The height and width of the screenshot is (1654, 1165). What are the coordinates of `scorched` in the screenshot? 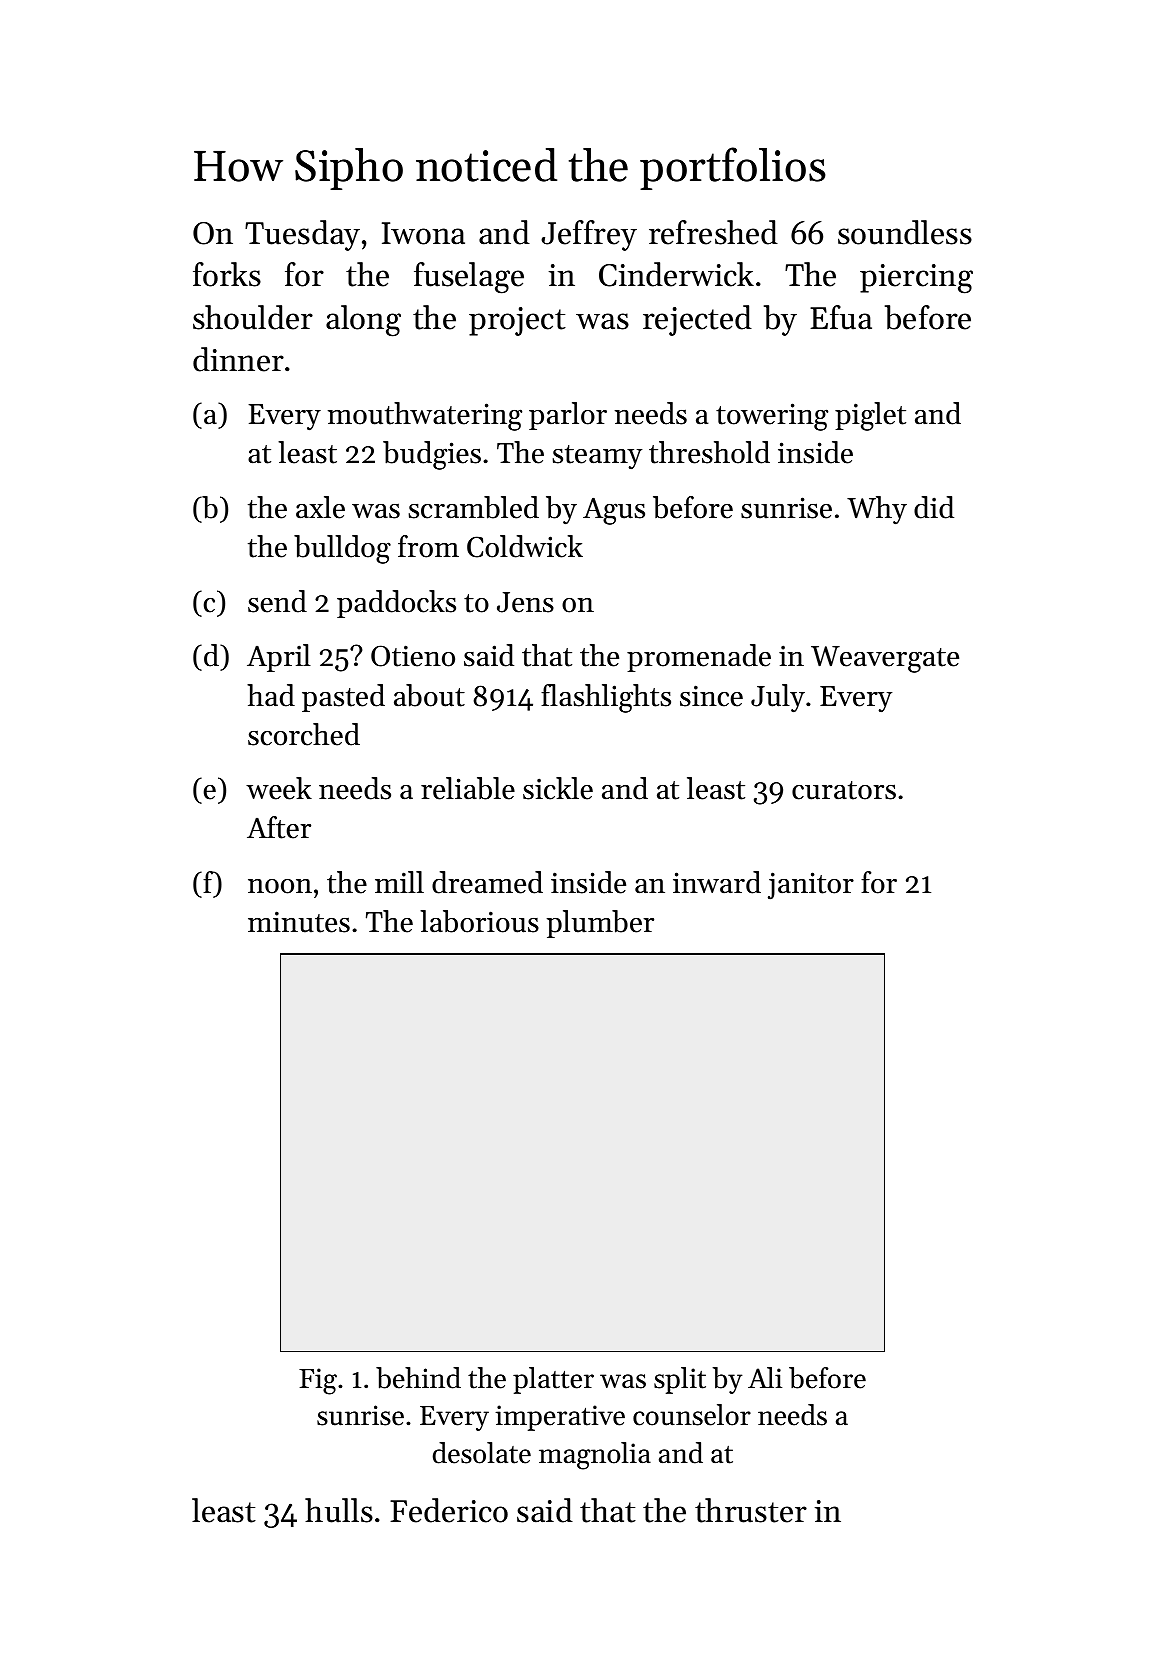 It's located at (304, 734).
